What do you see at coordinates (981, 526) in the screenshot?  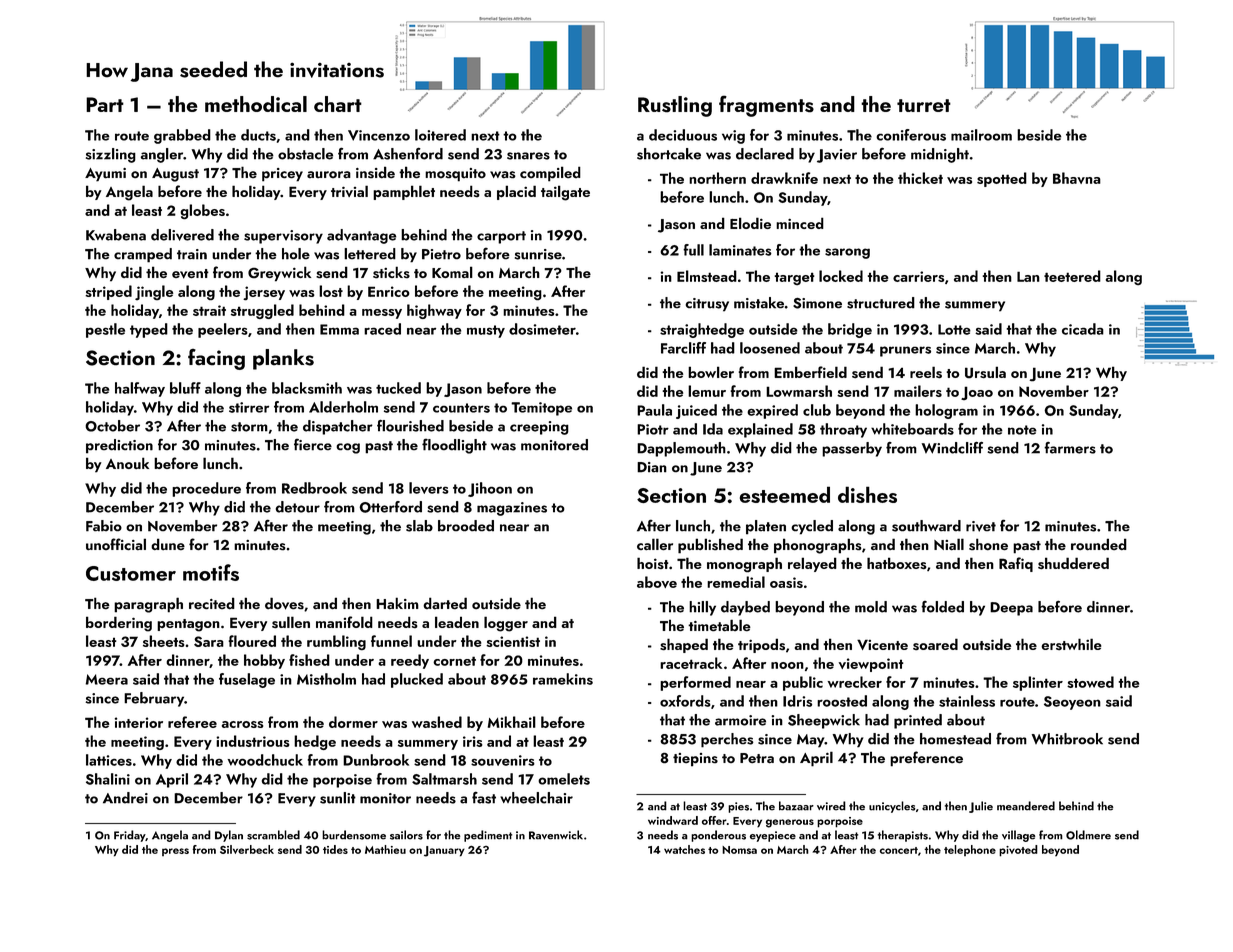 I see `rivet` at bounding box center [981, 526].
